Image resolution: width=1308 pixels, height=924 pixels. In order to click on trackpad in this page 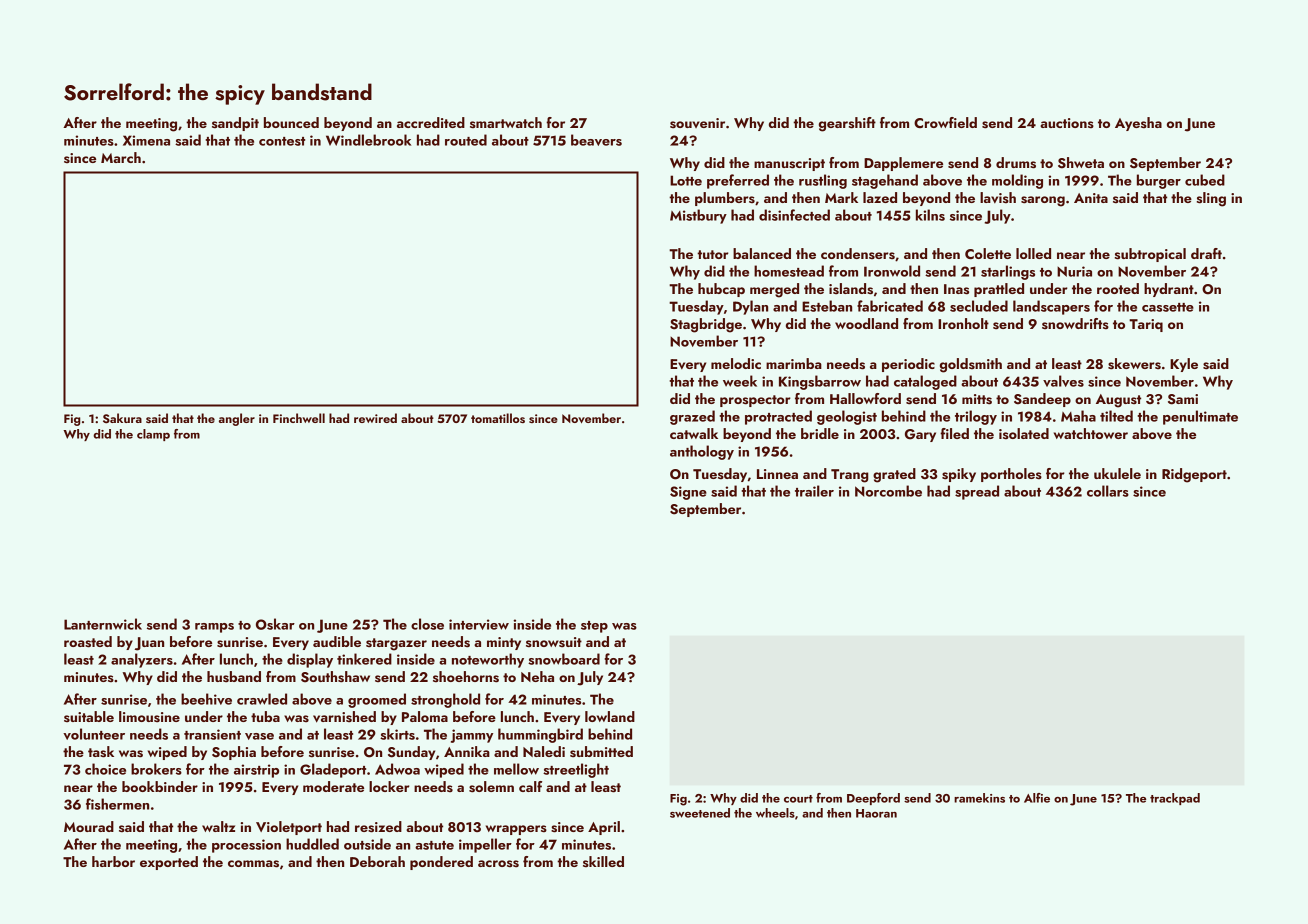, I will do `click(1175, 799)`.
